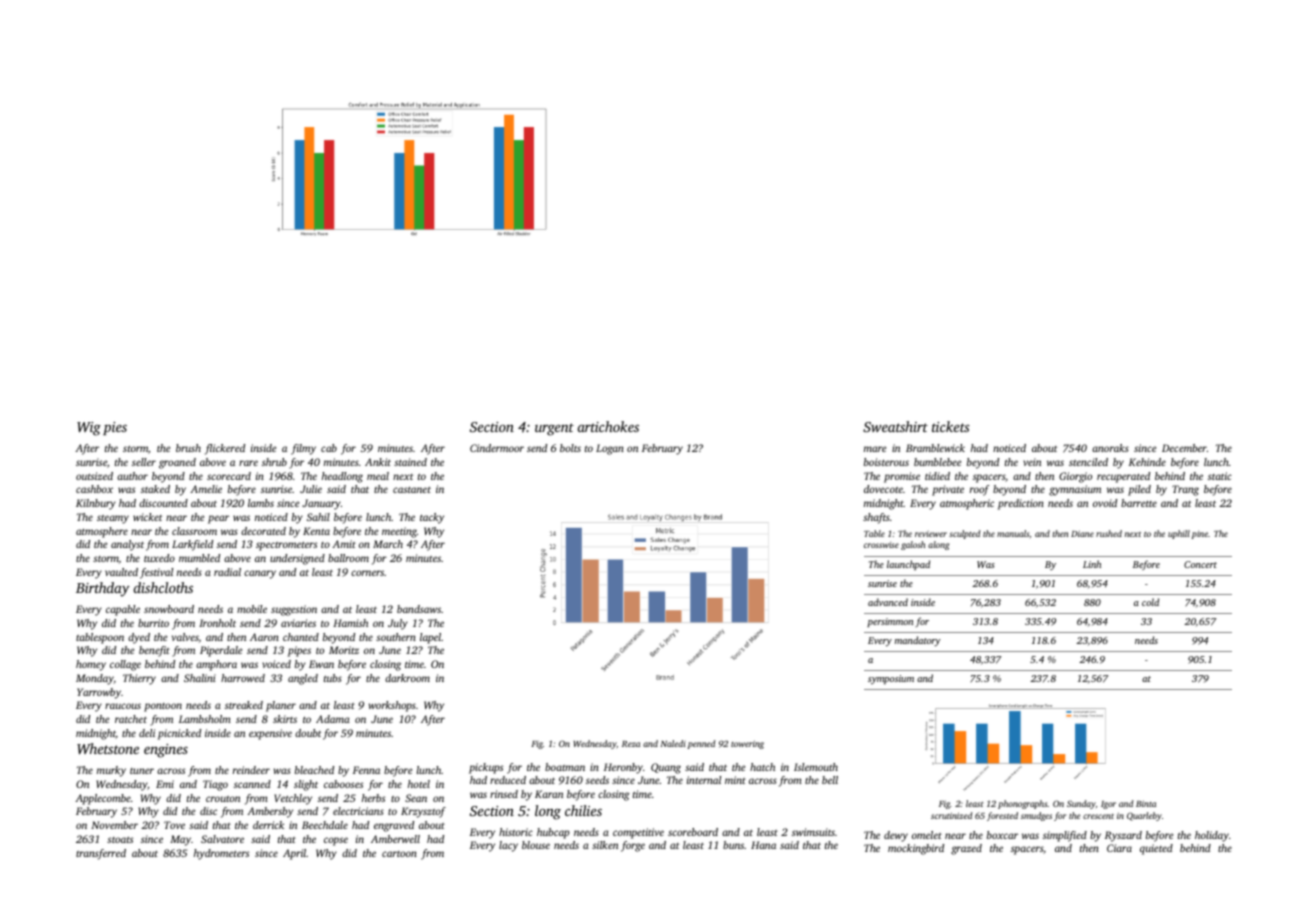 This document has width=1308, height=924. I want to click on forge, so click(633, 846).
